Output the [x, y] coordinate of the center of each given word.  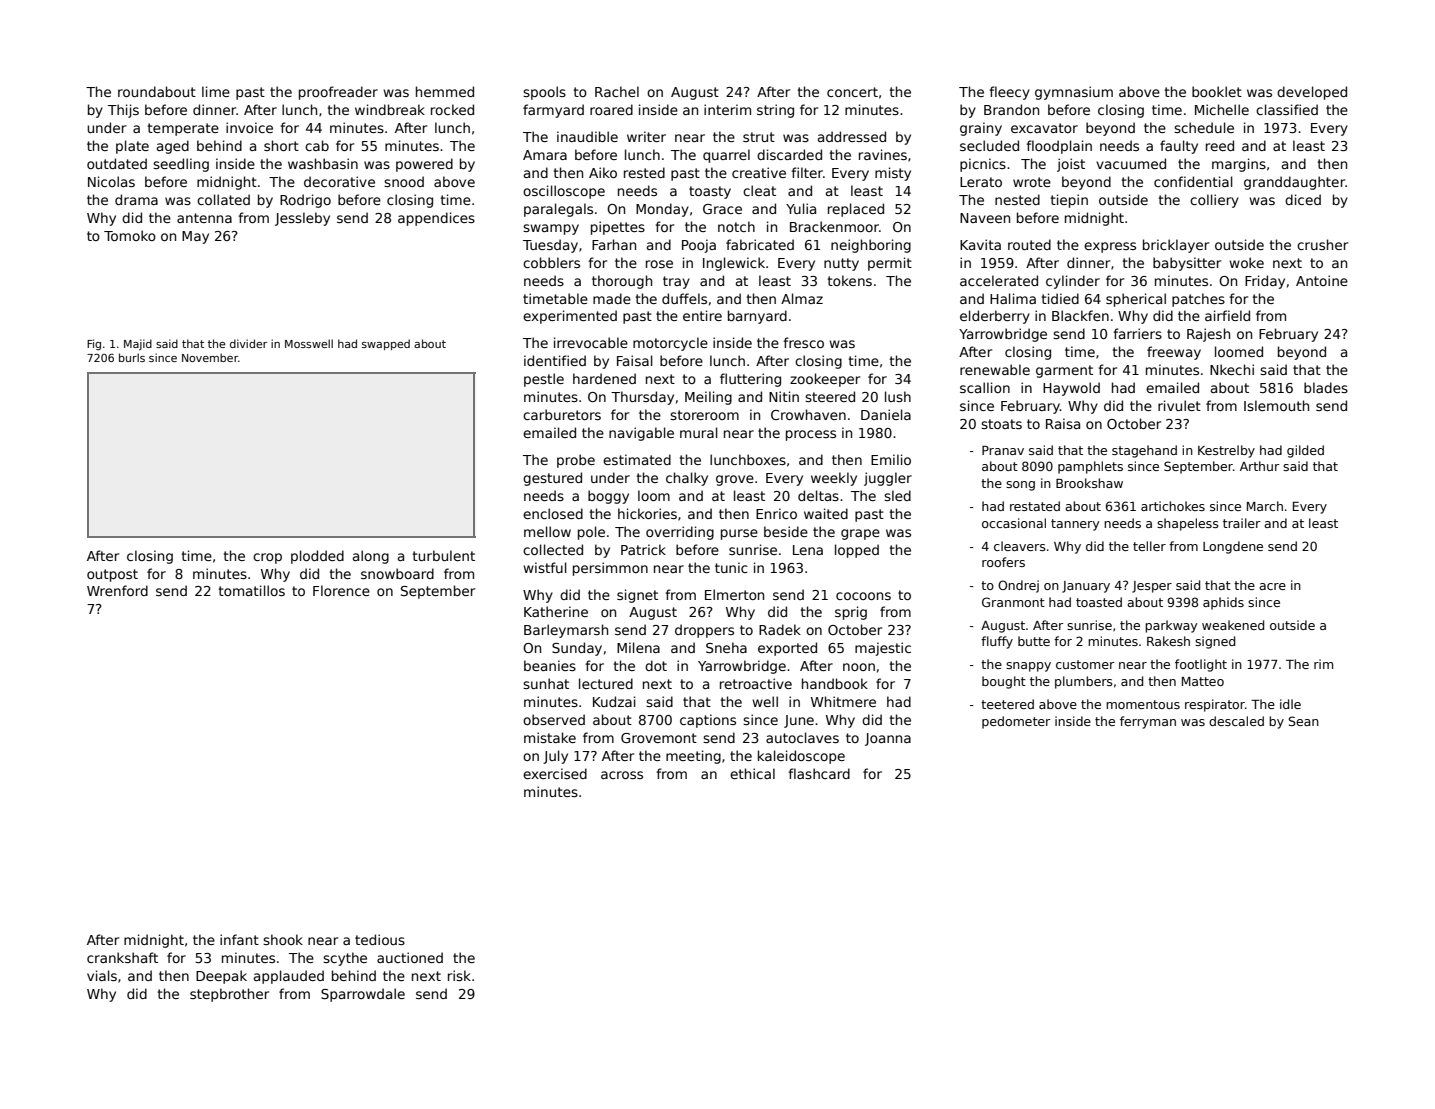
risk [459, 975]
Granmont [1013, 602]
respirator [1215, 705]
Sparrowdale [363, 995]
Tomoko [130, 235]
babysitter [1187, 264]
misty [893, 174]
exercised [555, 773]
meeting [693, 757]
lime [216, 91]
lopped [857, 551]
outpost [112, 575]
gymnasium [1074, 93]
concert [852, 92]
